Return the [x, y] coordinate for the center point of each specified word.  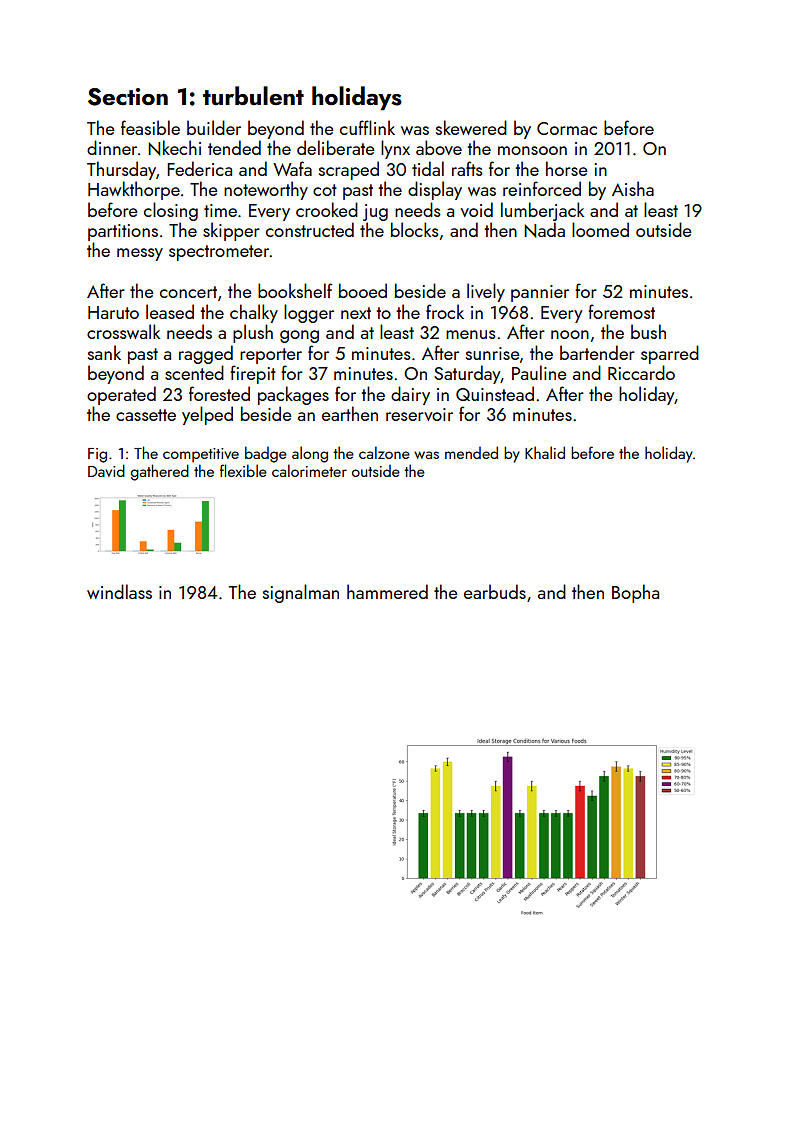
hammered [387, 591]
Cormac [567, 128]
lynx [395, 149]
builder [214, 127]
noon [570, 334]
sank [104, 352]
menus [471, 334]
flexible [243, 470]
